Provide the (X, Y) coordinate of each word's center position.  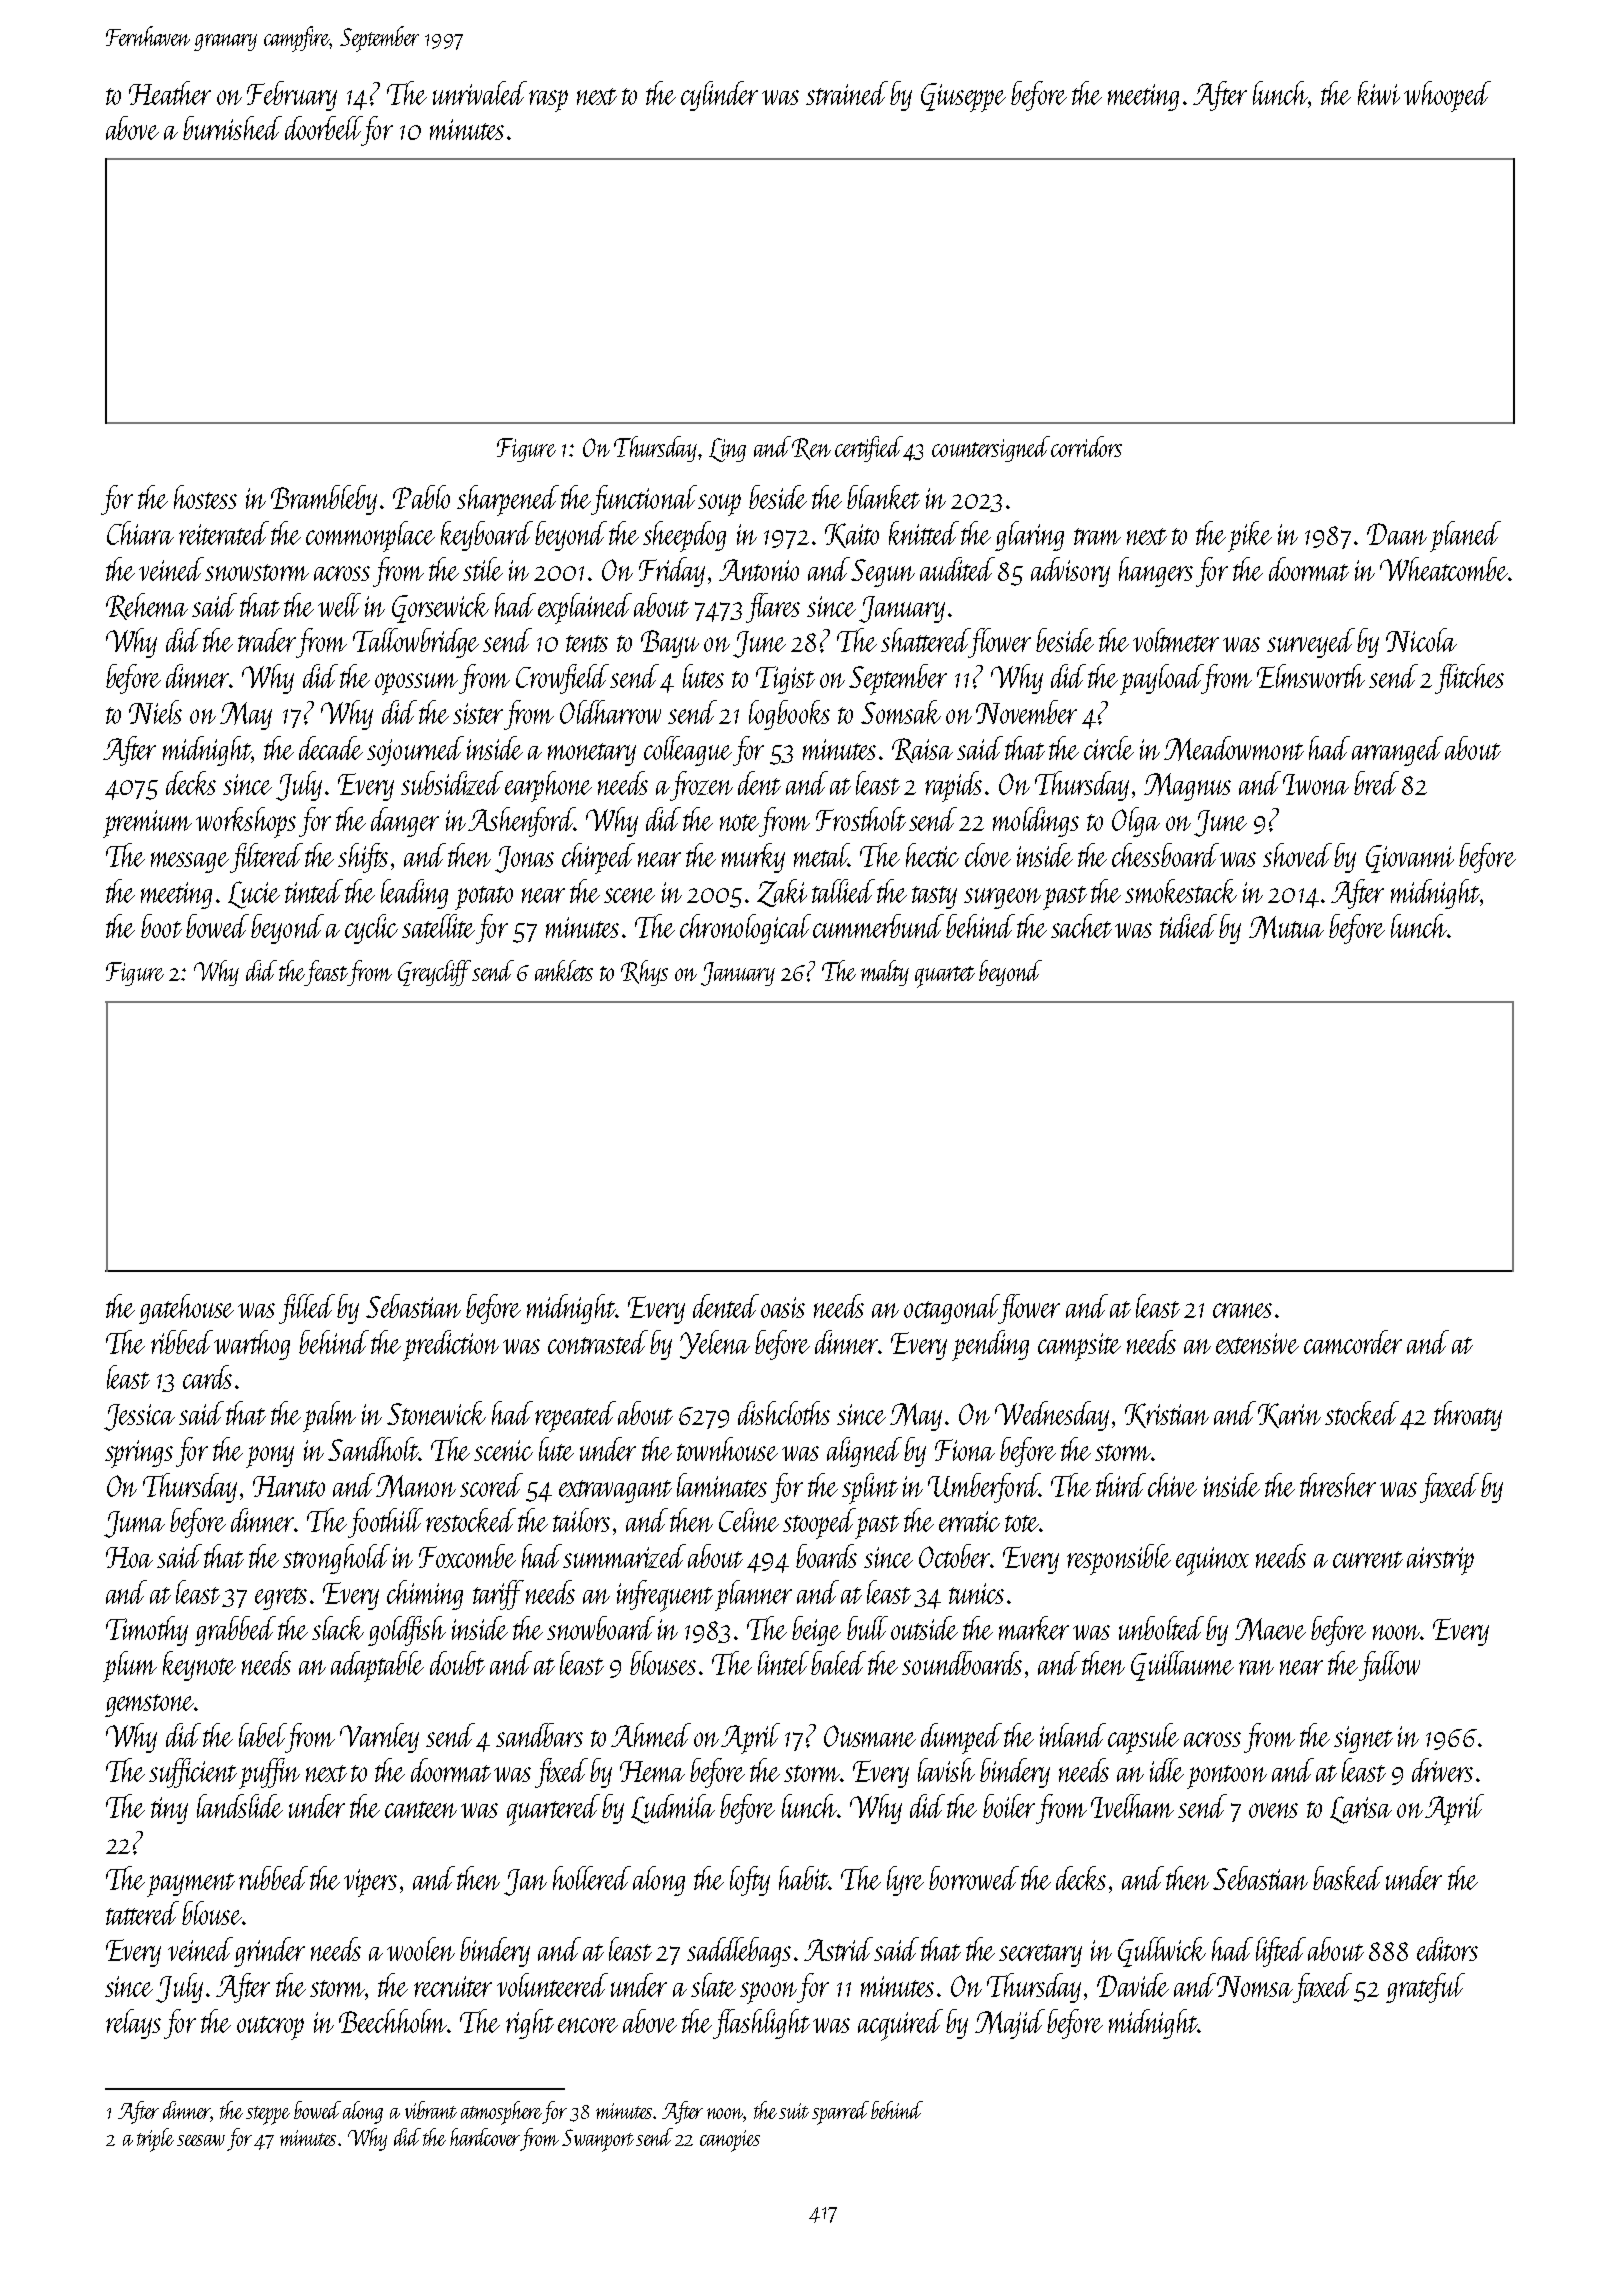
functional (644, 500)
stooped (819, 1523)
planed (1465, 536)
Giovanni (1410, 859)
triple (155, 2140)
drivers (1442, 1770)
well (339, 605)
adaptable (377, 1666)
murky (753, 858)
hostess (205, 497)
